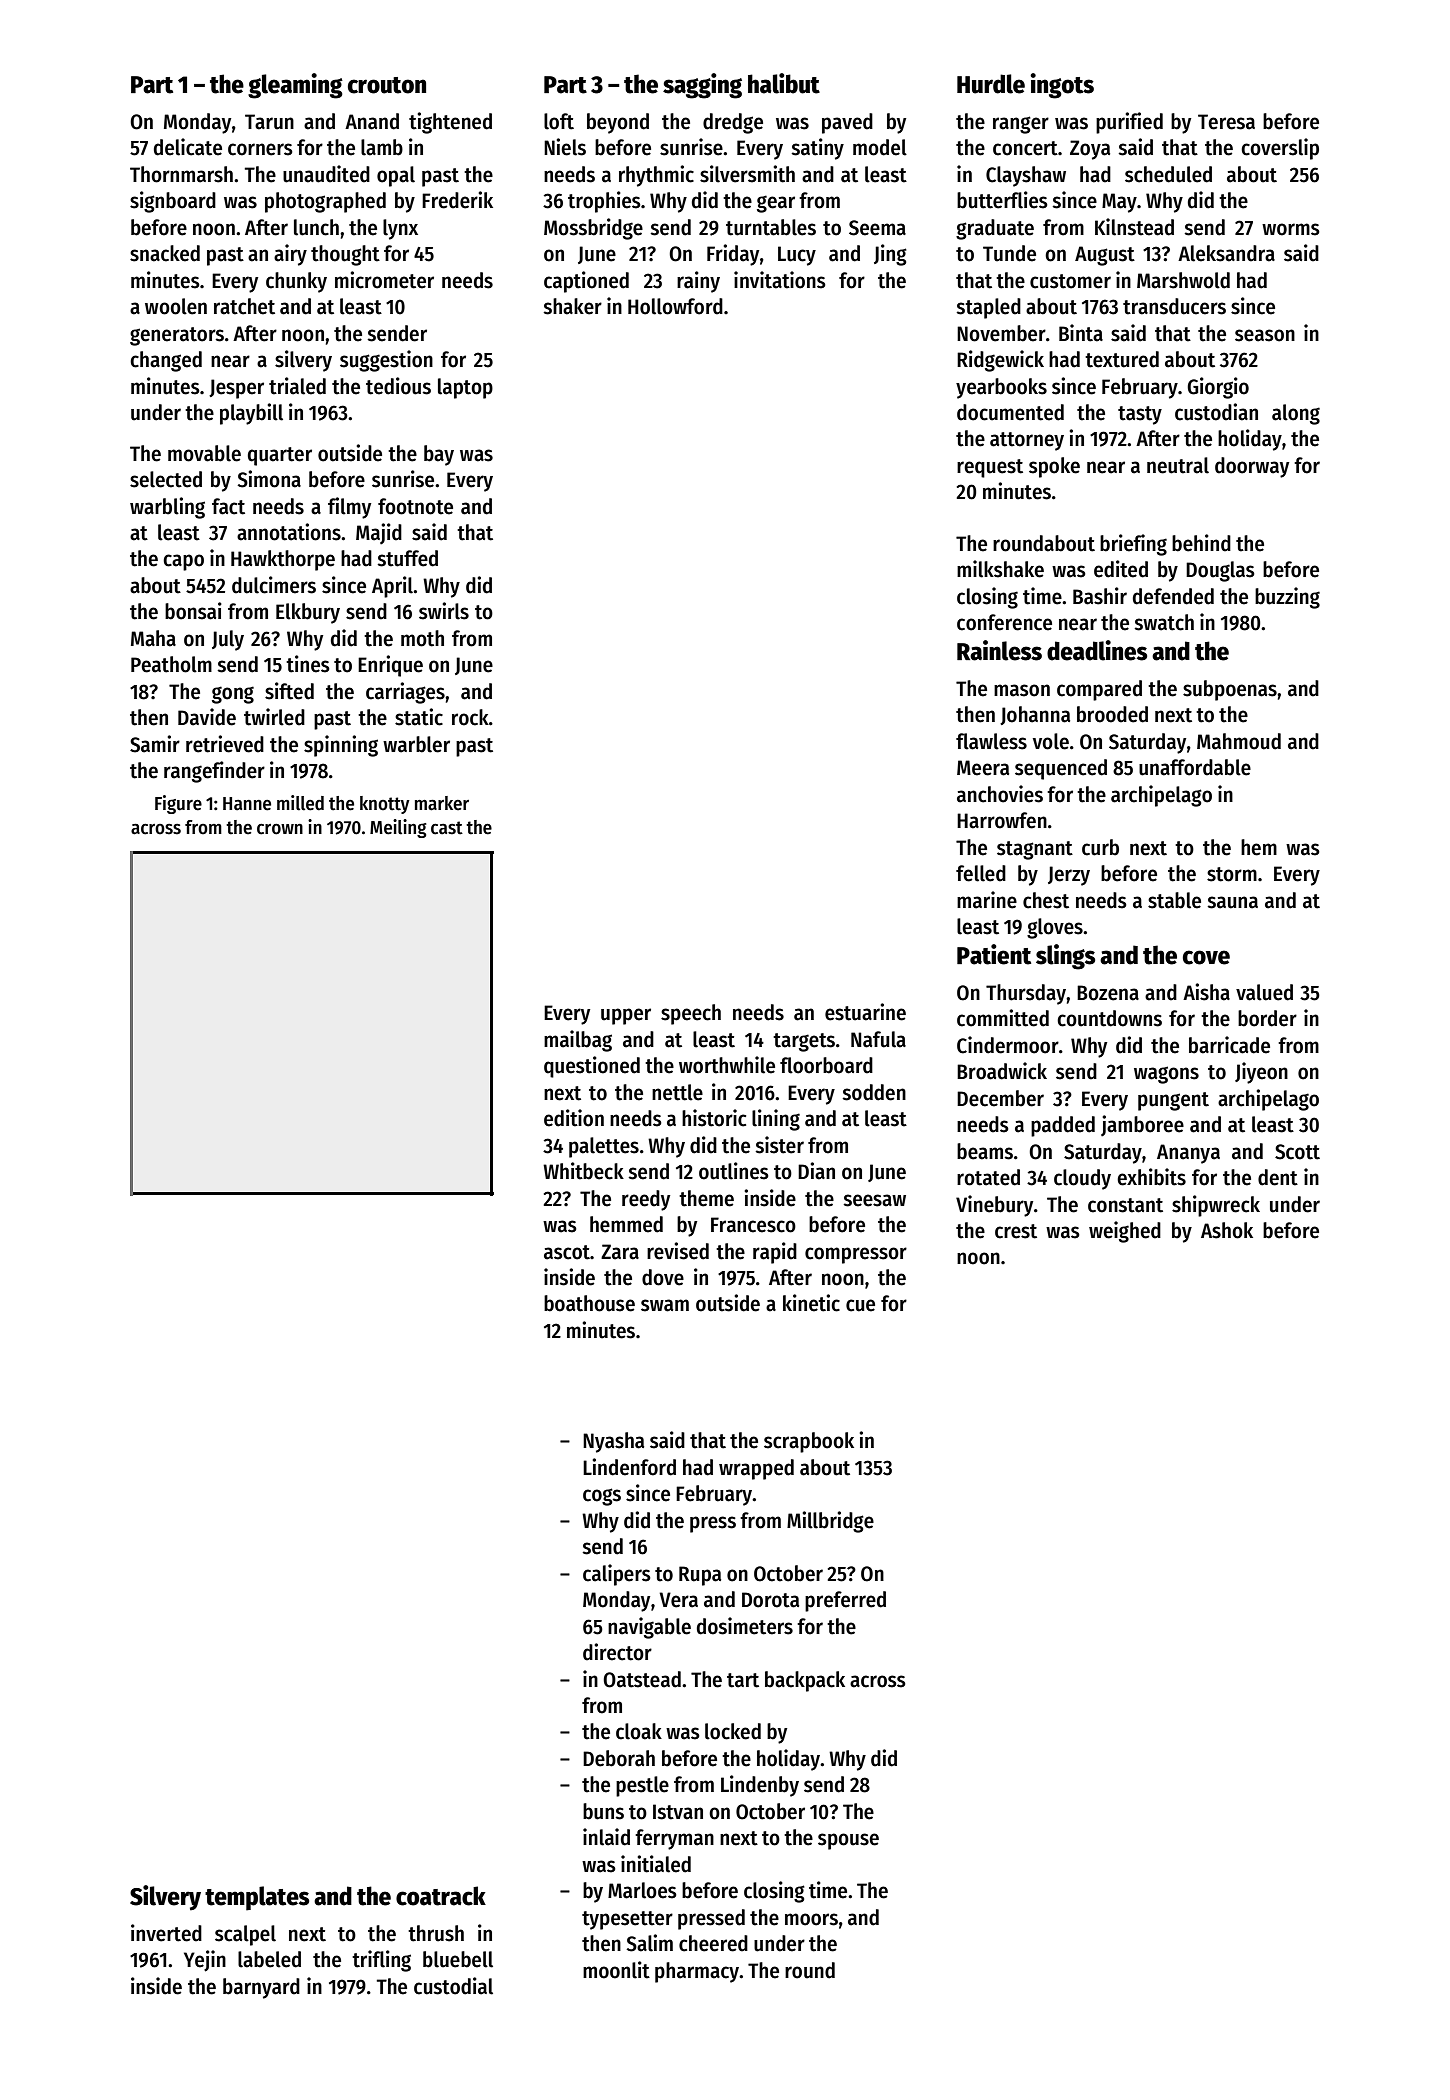  Describe the element at coordinates (811, 1919) in the image. I see `moors` at that location.
